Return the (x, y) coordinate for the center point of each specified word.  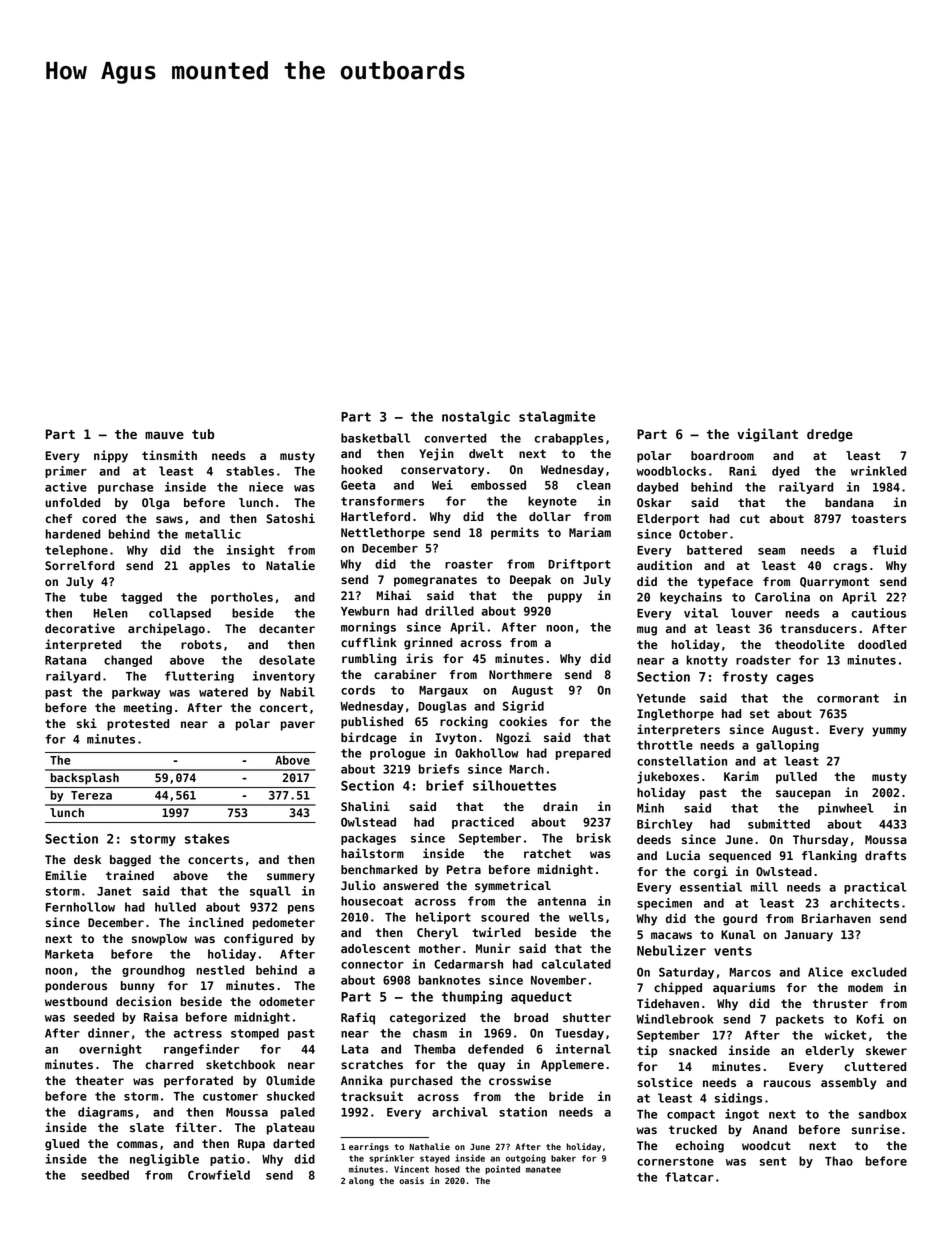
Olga (155, 504)
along (361, 1181)
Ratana (65, 660)
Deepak (530, 581)
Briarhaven (836, 918)
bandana (849, 502)
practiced (483, 823)
